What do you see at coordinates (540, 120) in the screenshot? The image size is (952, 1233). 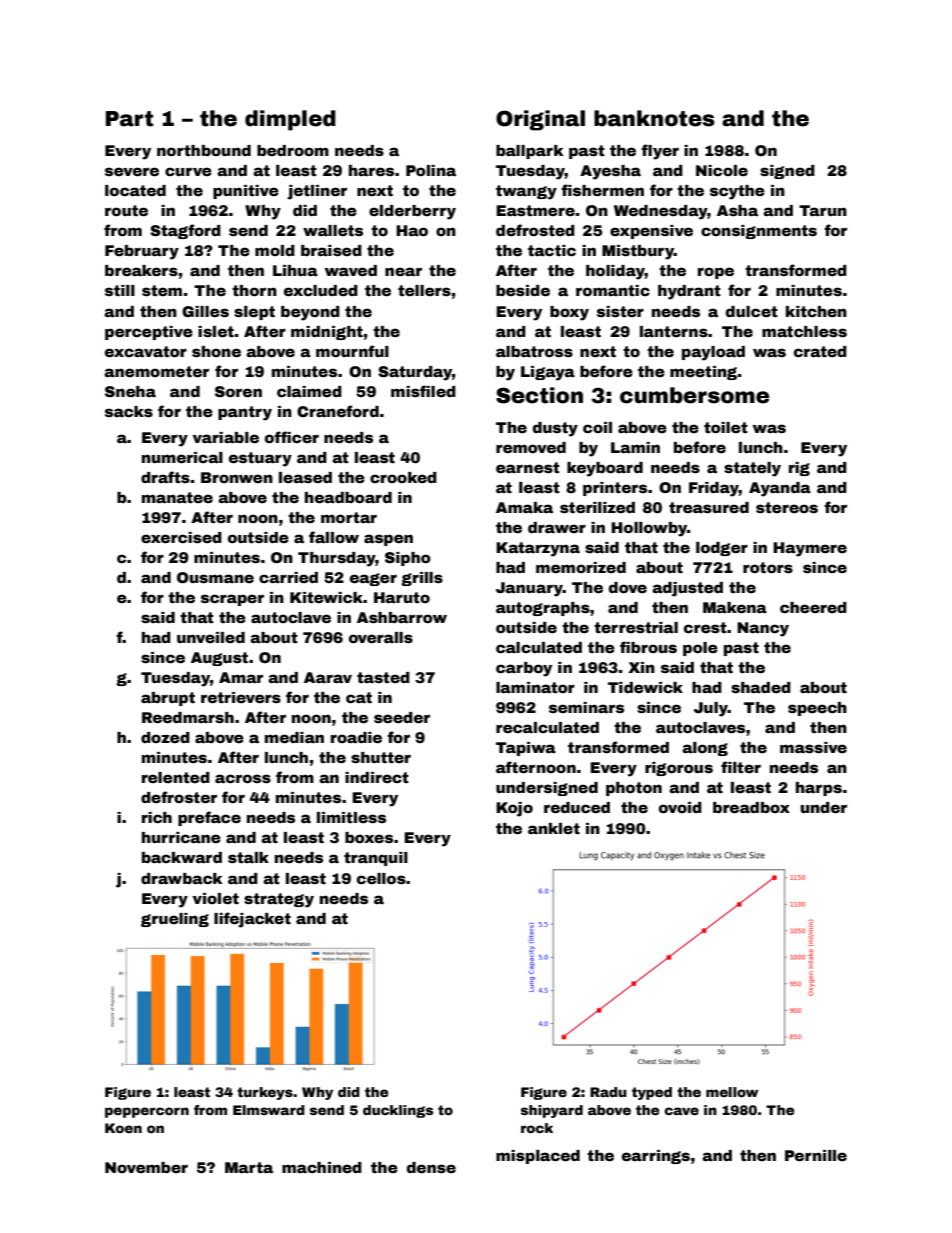 I see `Original` at bounding box center [540, 120].
